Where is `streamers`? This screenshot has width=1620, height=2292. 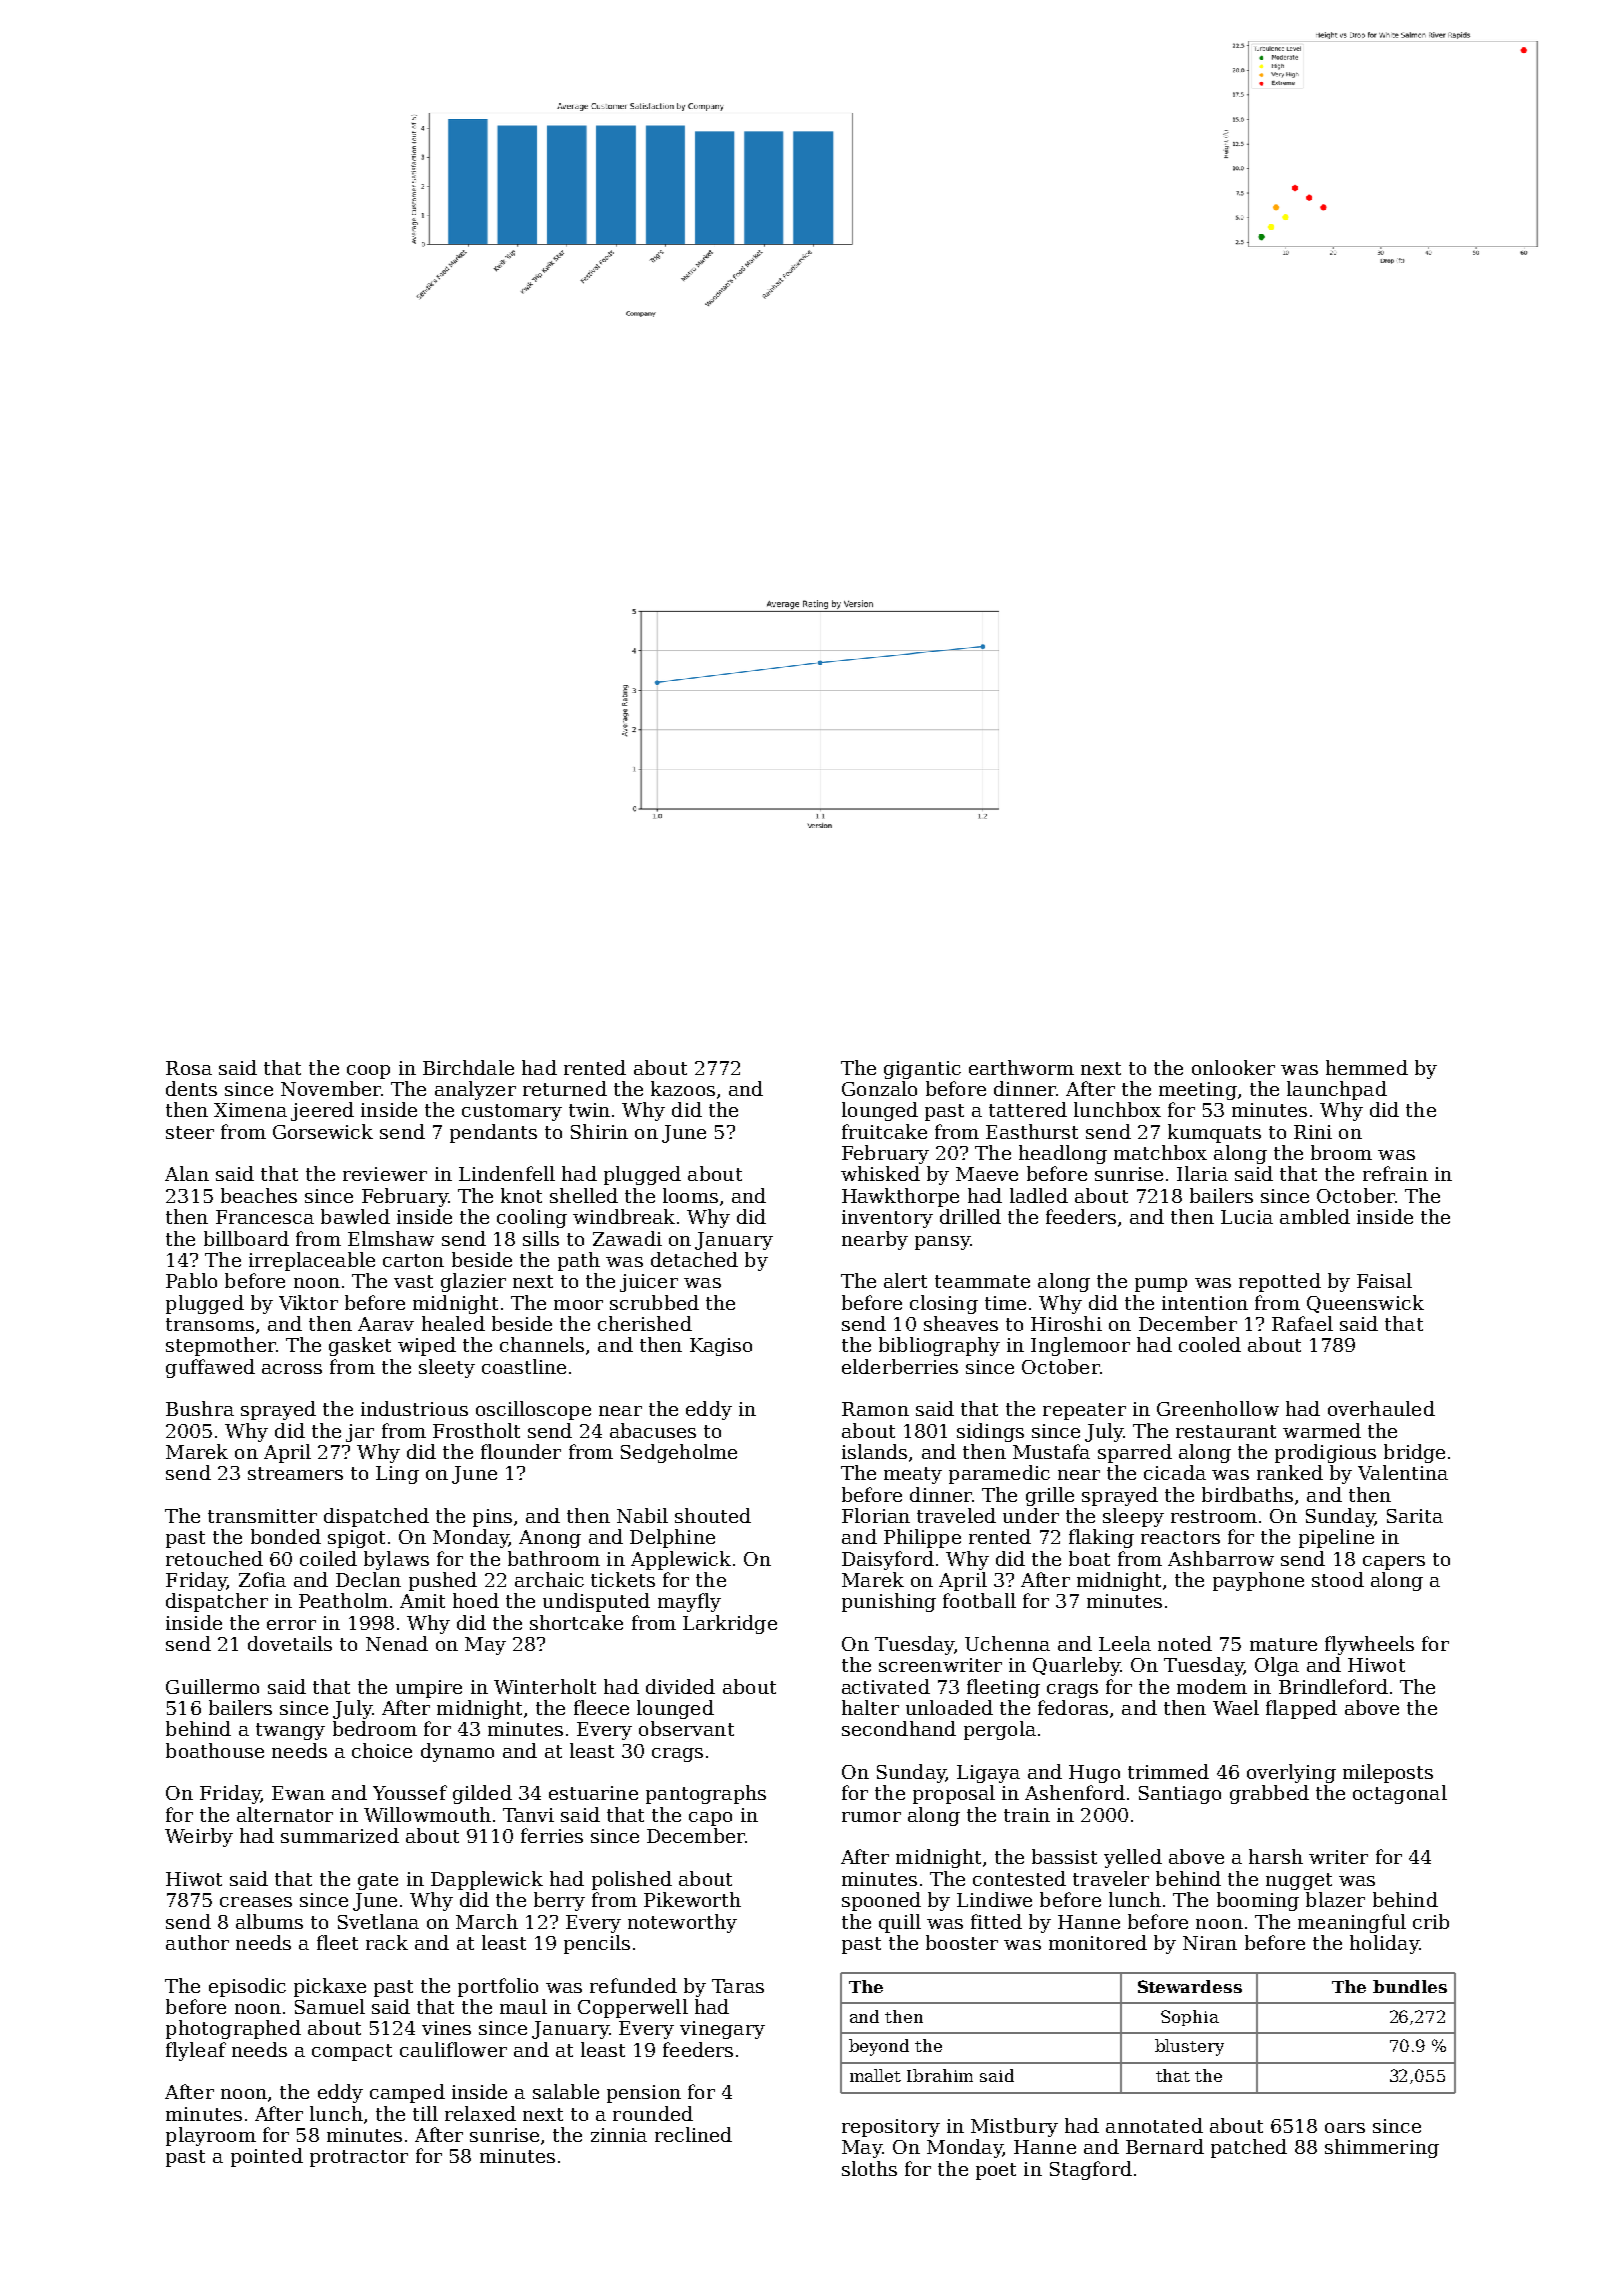
streamers is located at coordinates (295, 1473).
